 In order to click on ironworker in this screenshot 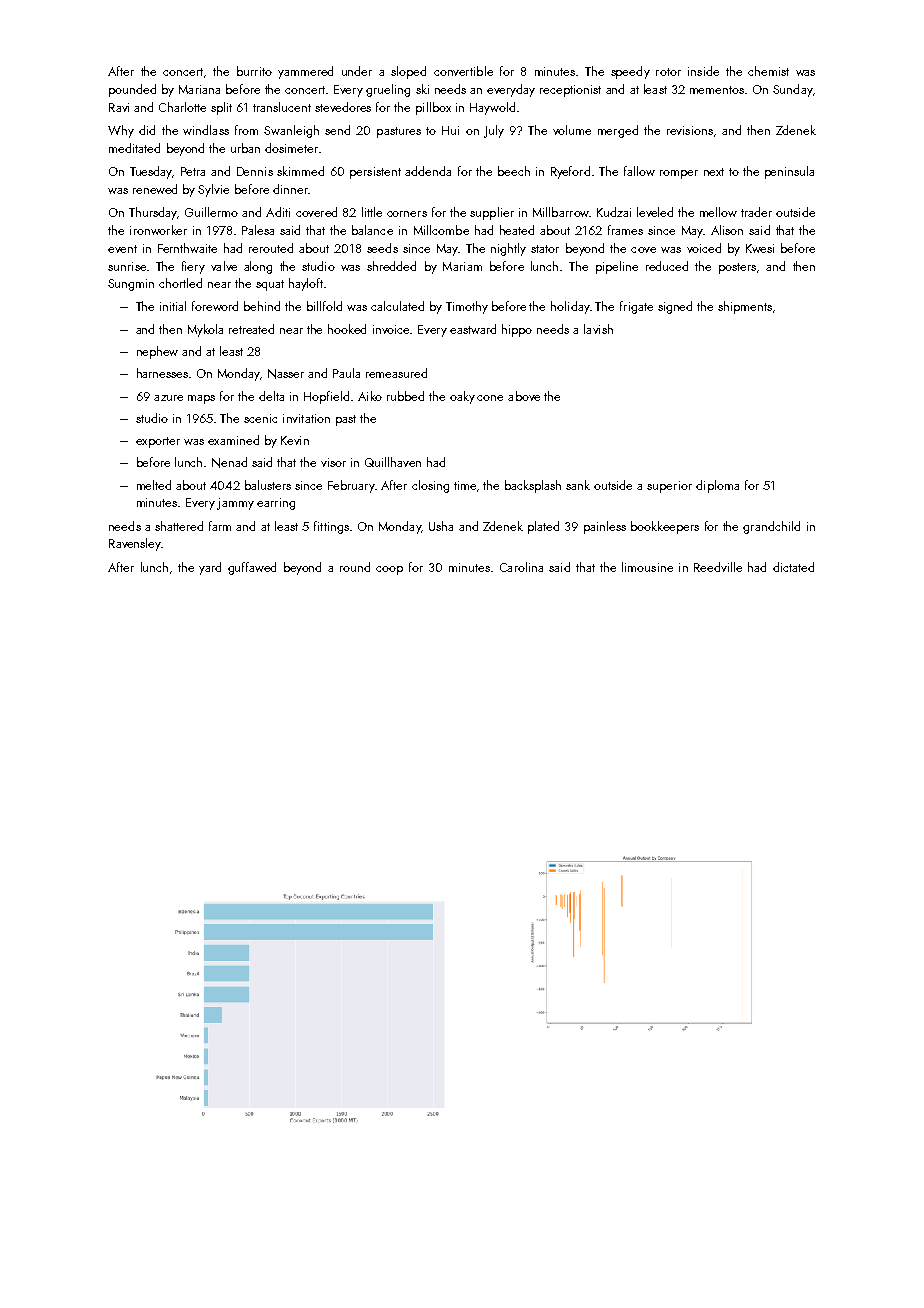, I will do `click(158, 230)`.
